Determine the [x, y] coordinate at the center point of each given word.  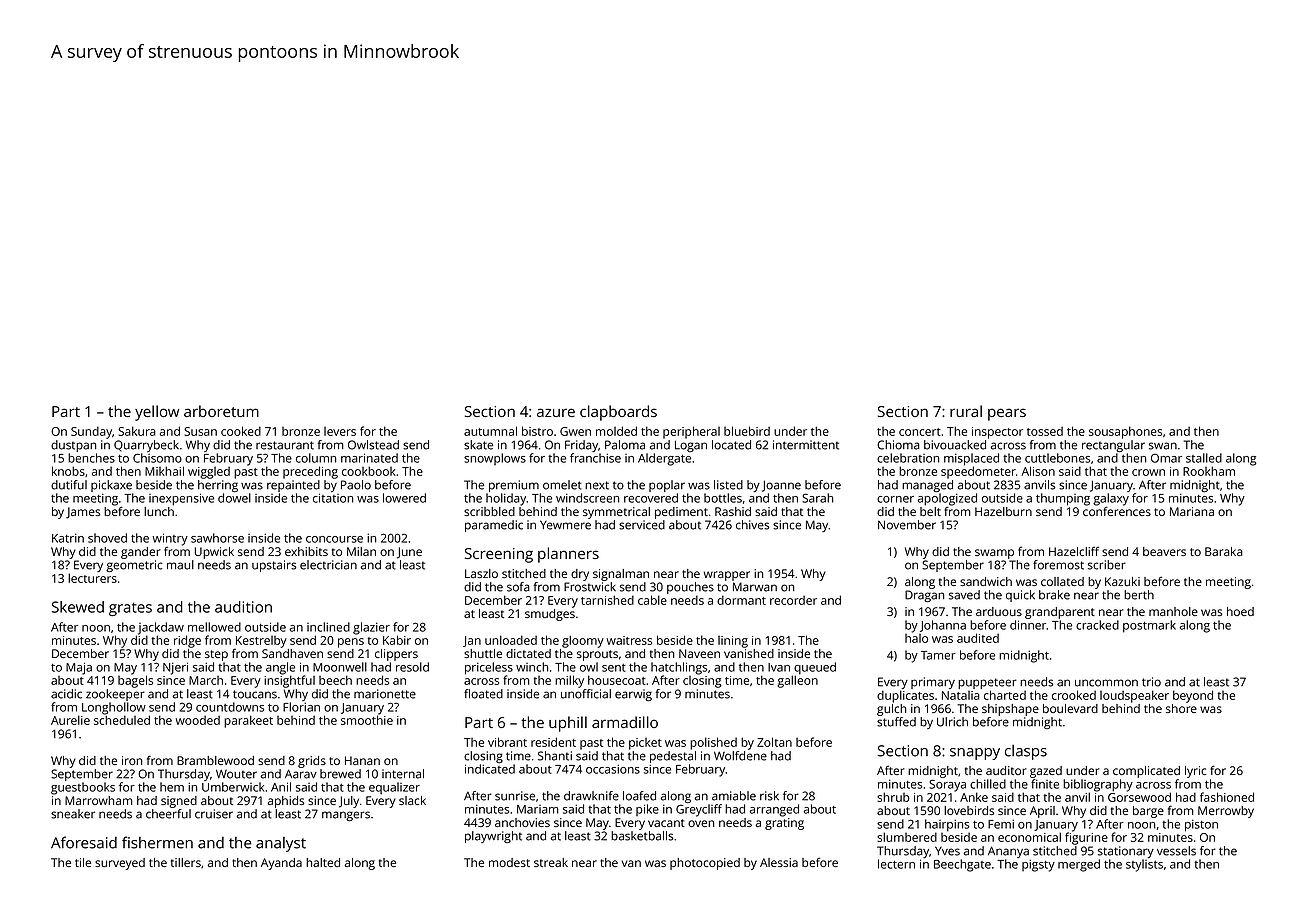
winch [532, 667]
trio [1151, 682]
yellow [157, 413]
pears [1007, 414]
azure [556, 412]
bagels [135, 681]
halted [323, 862]
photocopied [705, 864]
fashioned [1227, 797]
